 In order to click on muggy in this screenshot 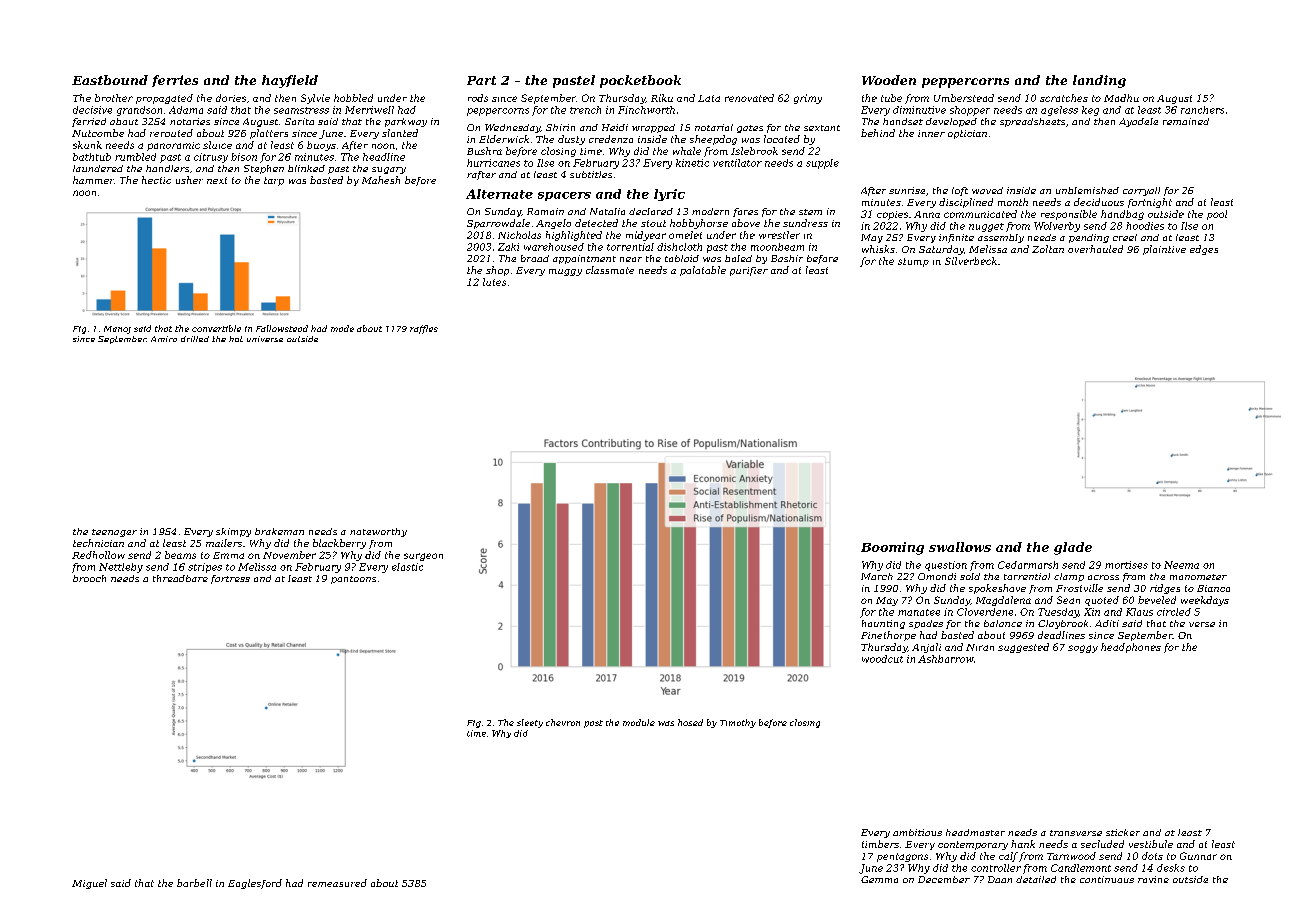, I will do `click(565, 272)`.
